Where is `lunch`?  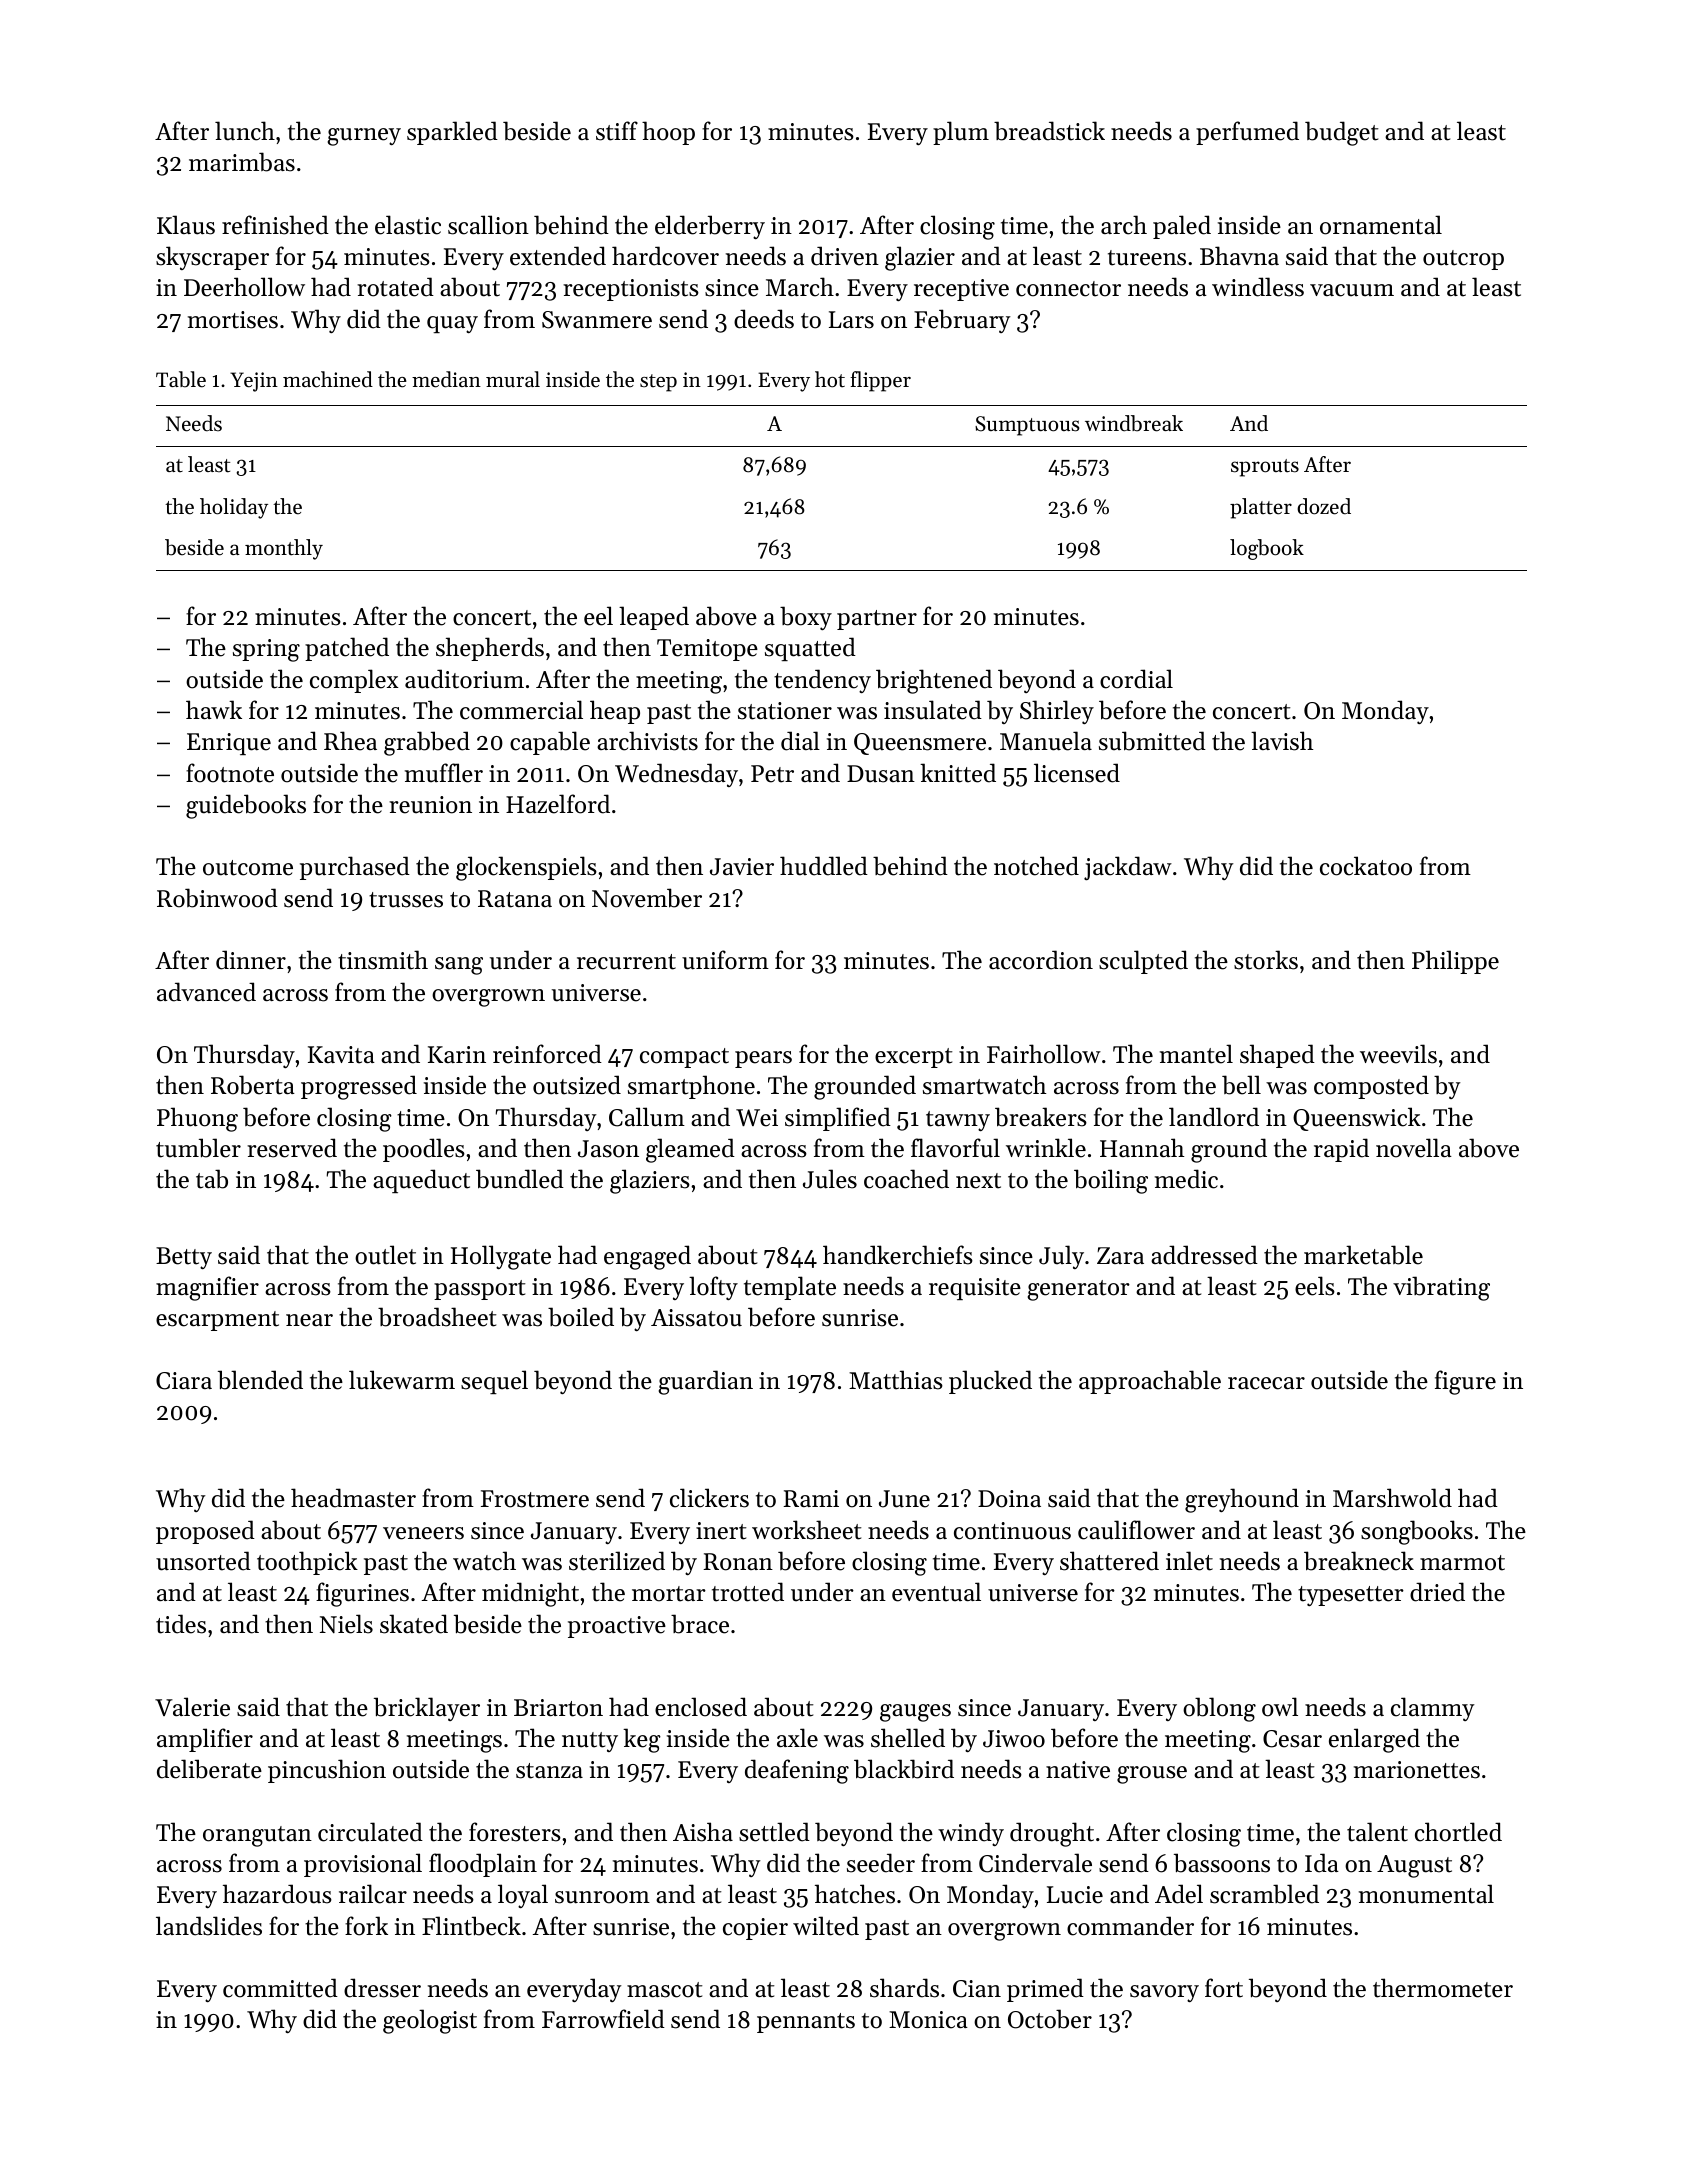
lunch is located at coordinates (245, 131).
